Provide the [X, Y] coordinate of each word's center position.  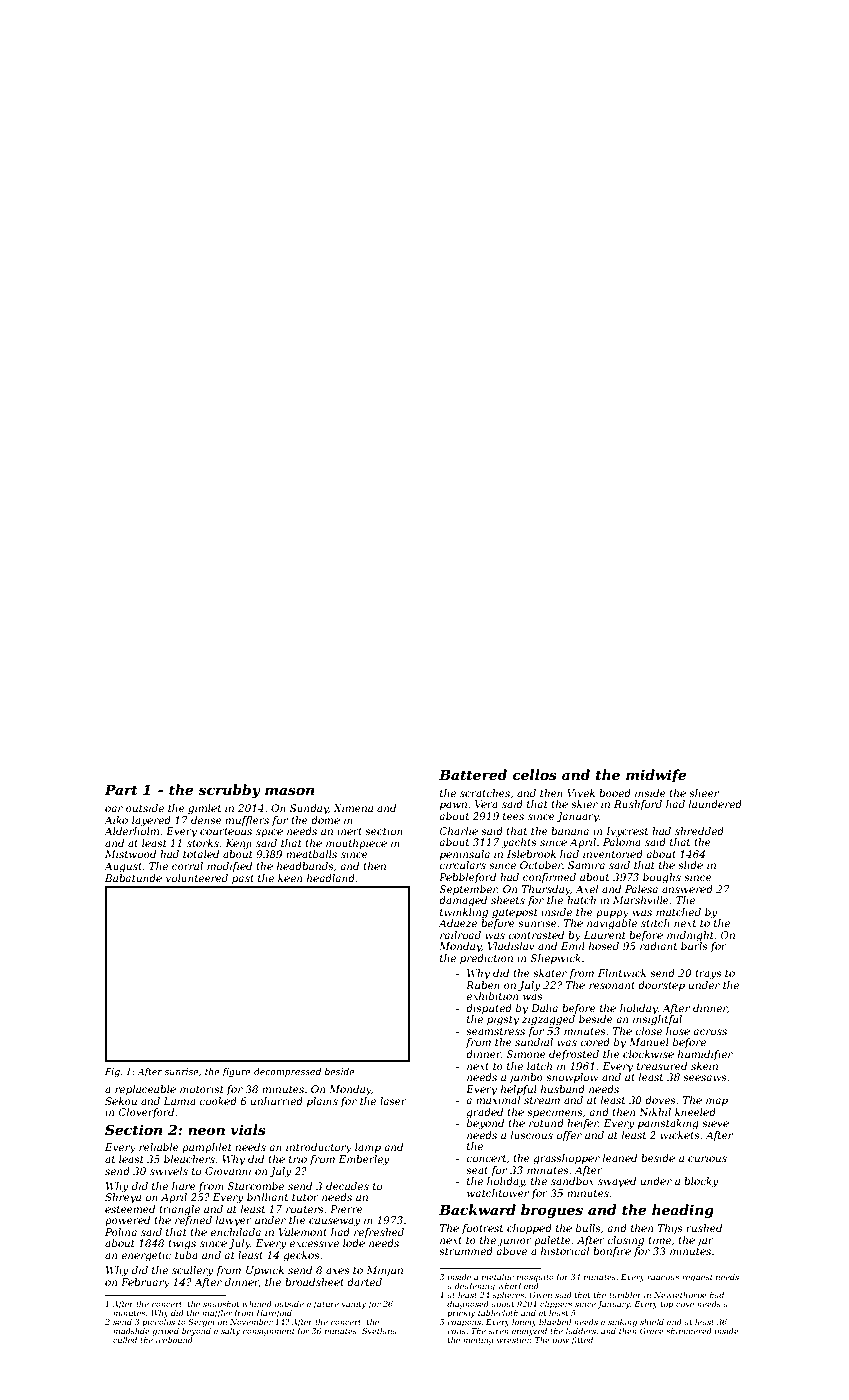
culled [125, 1340]
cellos [534, 774]
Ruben [483, 985]
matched [678, 912]
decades [347, 1186]
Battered [473, 774]
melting [478, 1341]
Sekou [121, 1101]
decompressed [287, 1072]
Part [121, 790]
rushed [704, 1228]
